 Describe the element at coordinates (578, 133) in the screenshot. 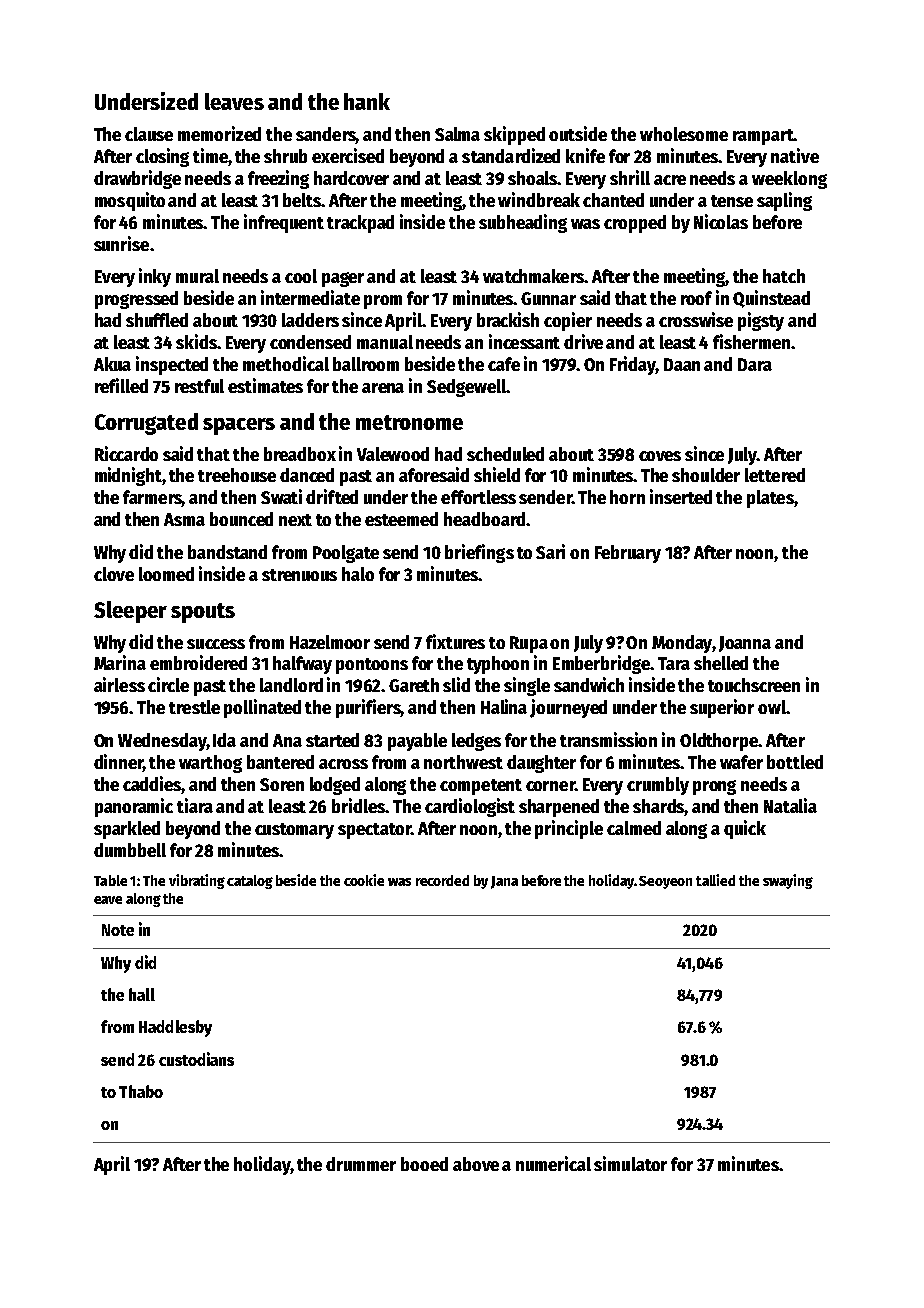

I see `outside` at that location.
